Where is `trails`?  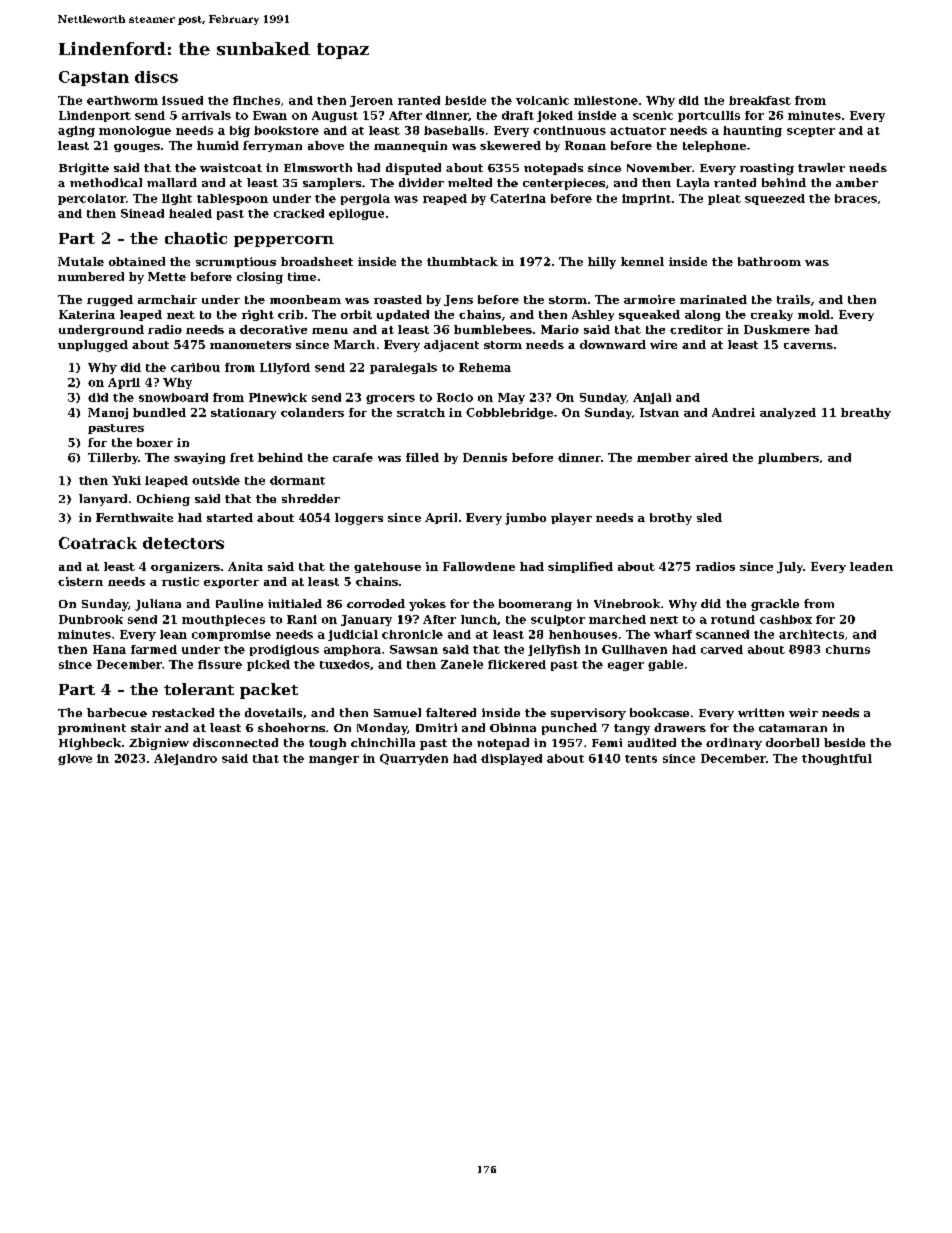 trails is located at coordinates (793, 299).
